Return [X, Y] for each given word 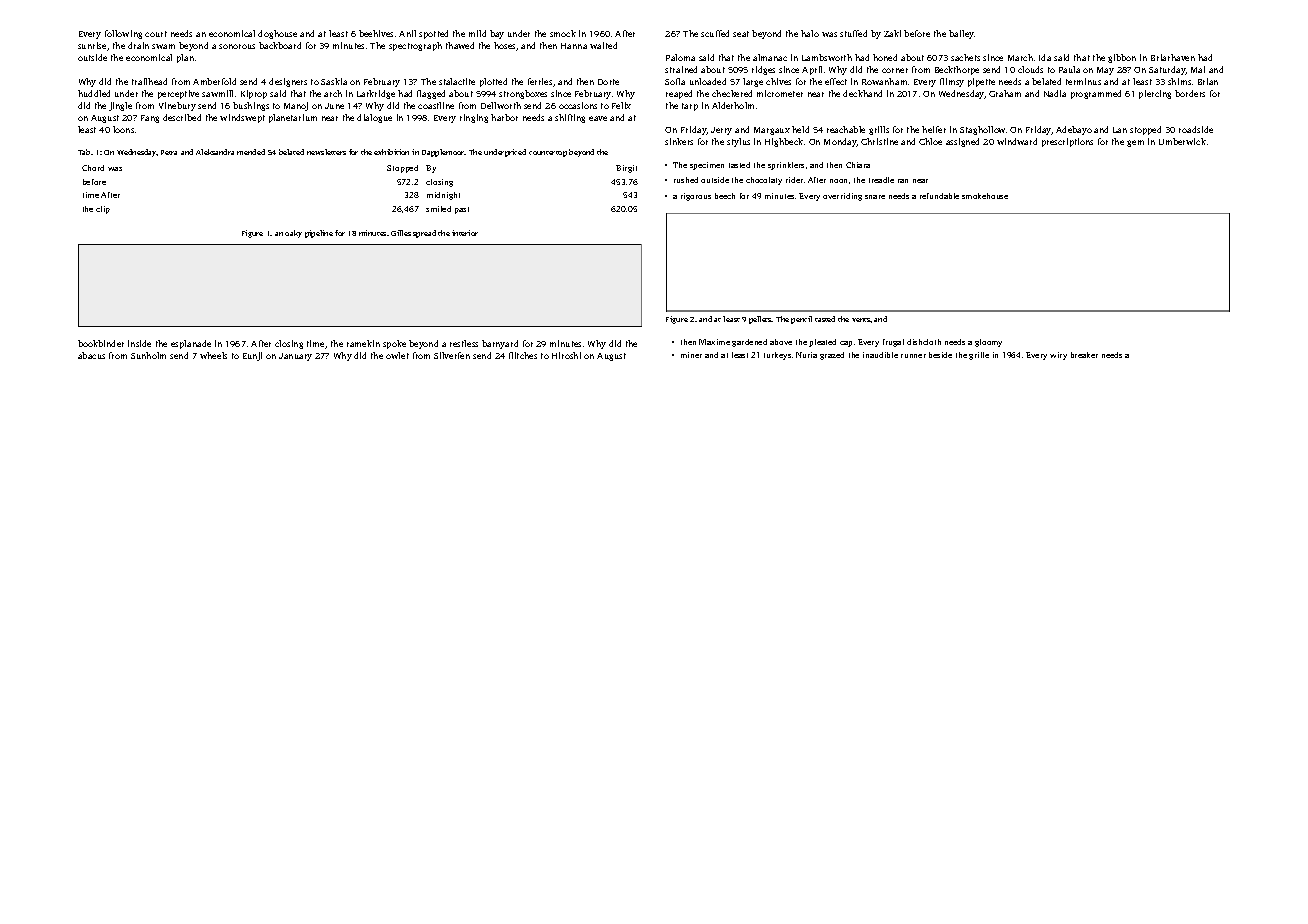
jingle [120, 106]
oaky [293, 234]
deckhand [862, 93]
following [123, 34]
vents [861, 320]
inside [139, 343]
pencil [801, 320]
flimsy [952, 82]
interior [465, 233]
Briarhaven [1173, 57]
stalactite [457, 81]
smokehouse [985, 196]
